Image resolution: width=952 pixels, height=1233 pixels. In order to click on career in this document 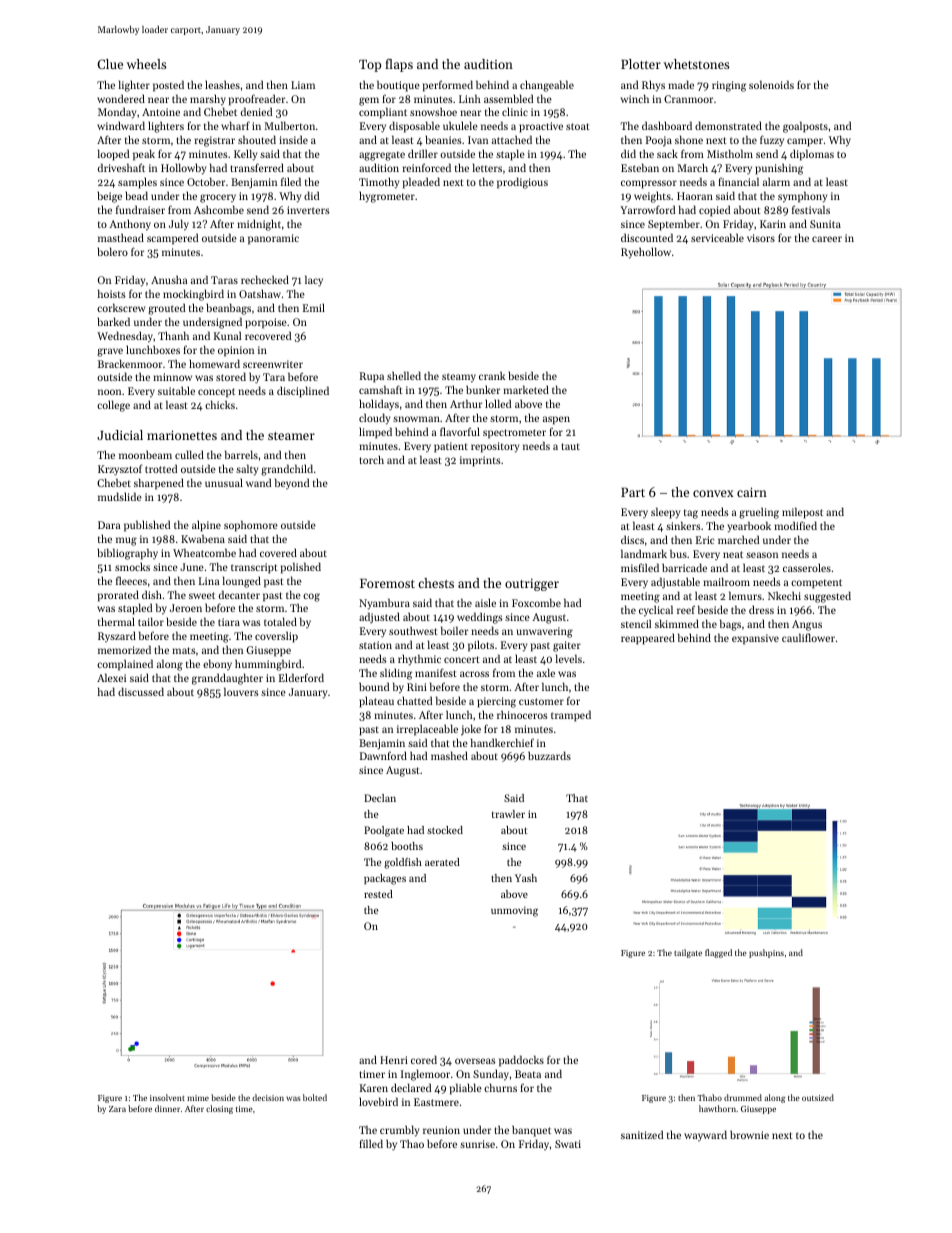, I will do `click(827, 239)`.
